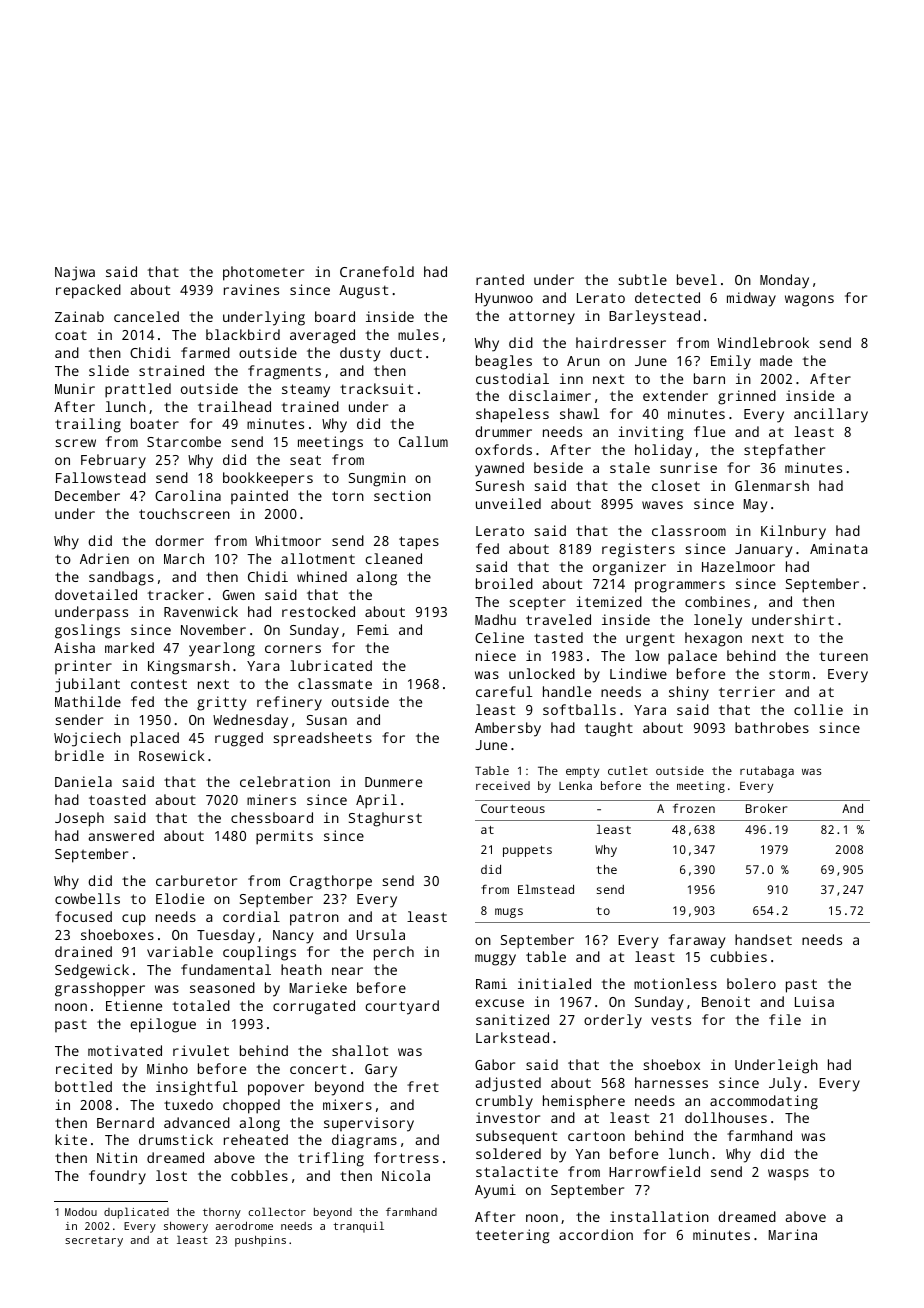 The image size is (924, 1308). Describe the element at coordinates (747, 691) in the page. I see `terrier` at that location.
